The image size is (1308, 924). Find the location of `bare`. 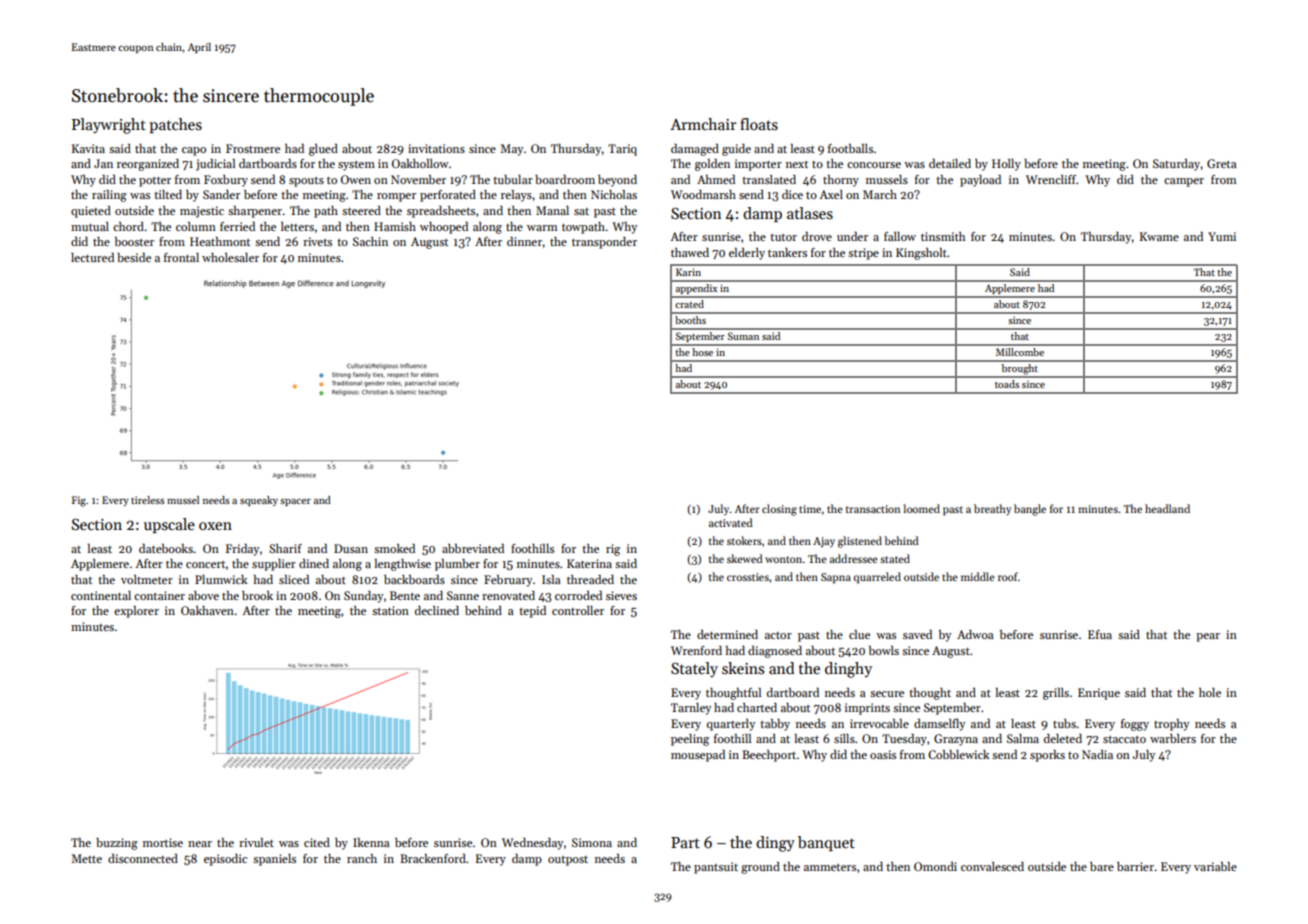

bare is located at coordinates (1102, 866).
